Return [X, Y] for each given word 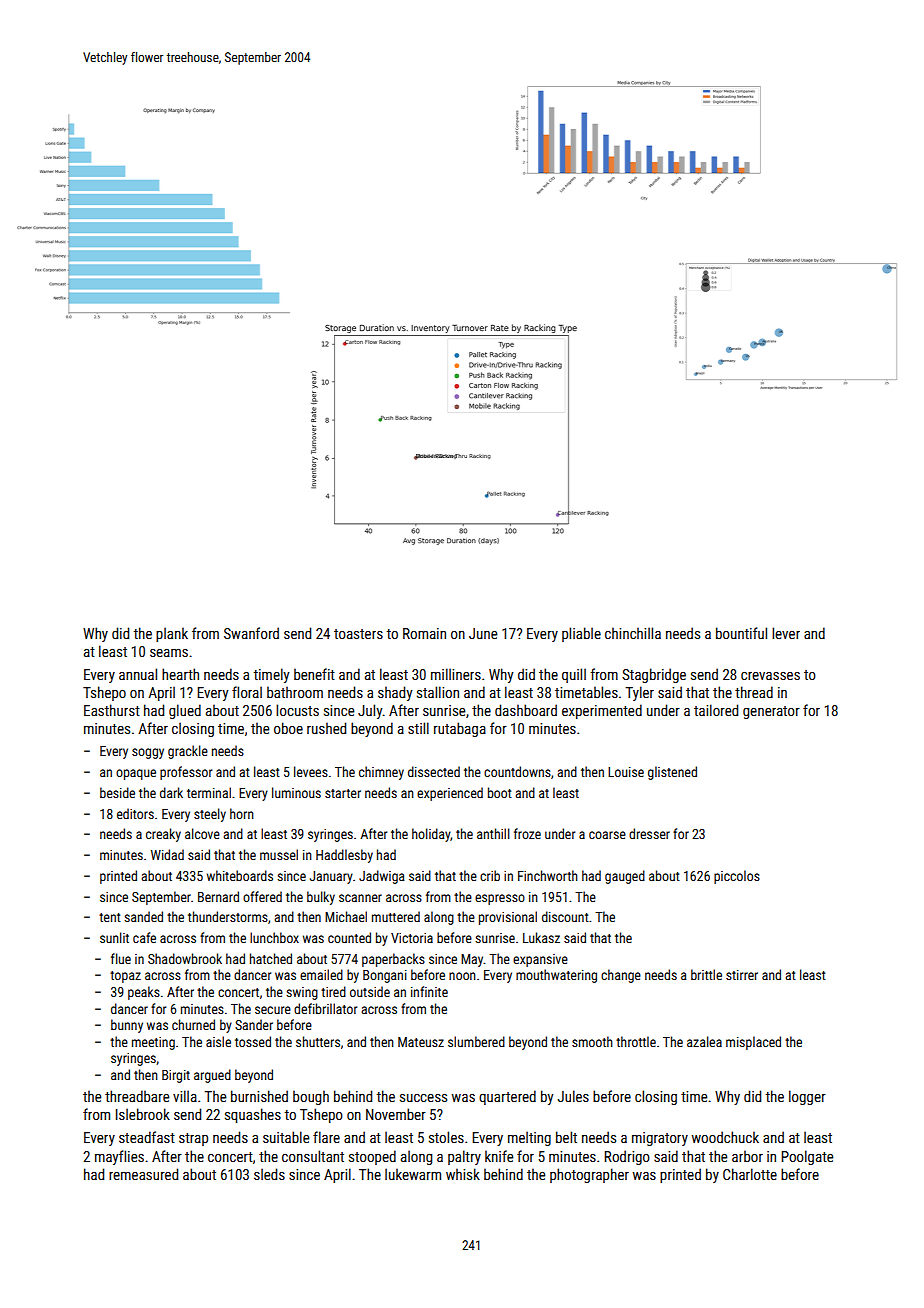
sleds [269, 1174]
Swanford [251, 633]
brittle [706, 974]
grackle [188, 752]
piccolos [737, 877]
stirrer [742, 975]
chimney [381, 773]
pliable [581, 634]
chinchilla [633, 633]
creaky [163, 835]
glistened [672, 773]
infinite [429, 991]
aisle [218, 1041]
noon [462, 976]
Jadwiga [382, 877]
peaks [144, 993]
